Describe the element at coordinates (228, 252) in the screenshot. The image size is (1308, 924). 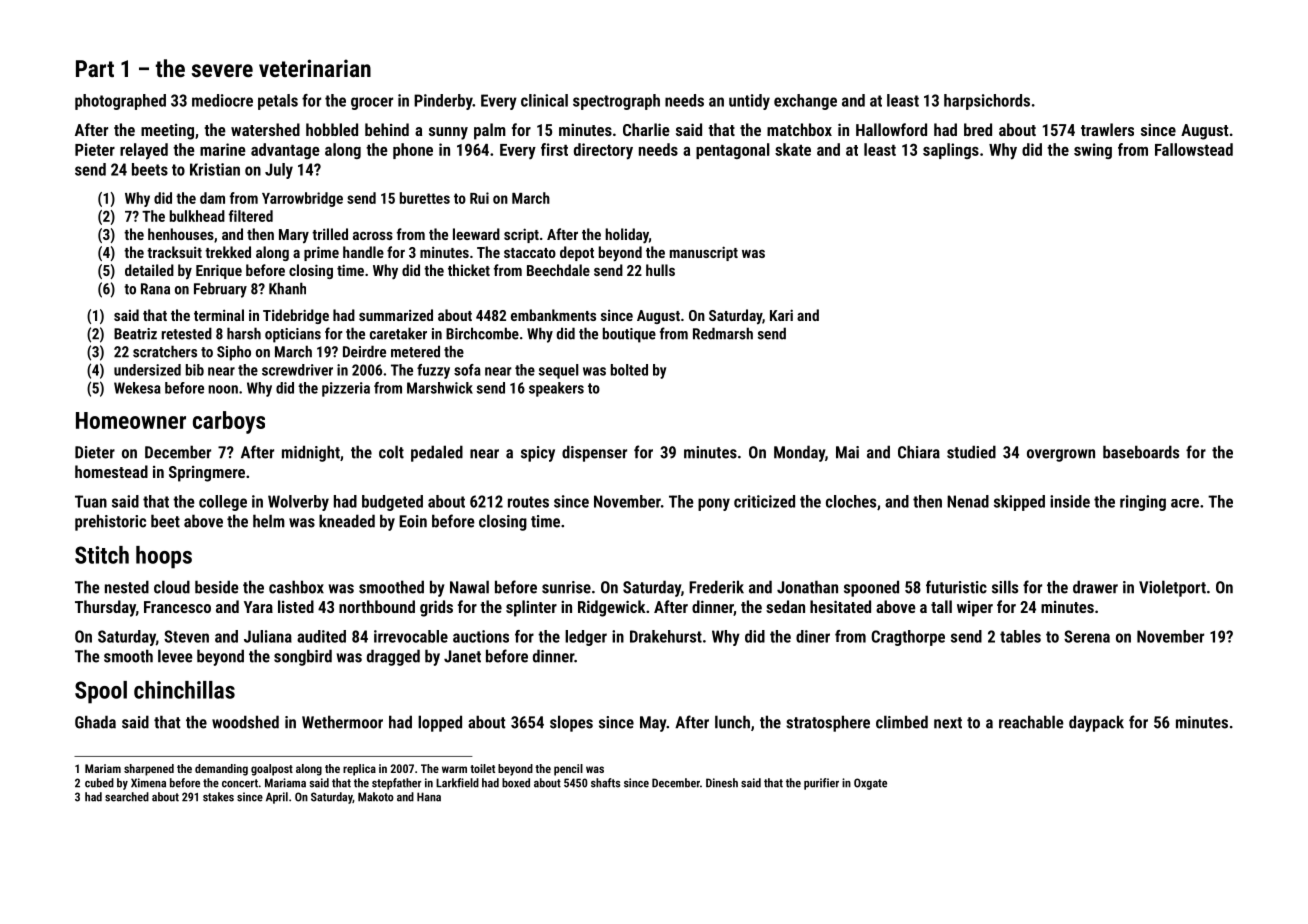
I see `trekked` at that location.
